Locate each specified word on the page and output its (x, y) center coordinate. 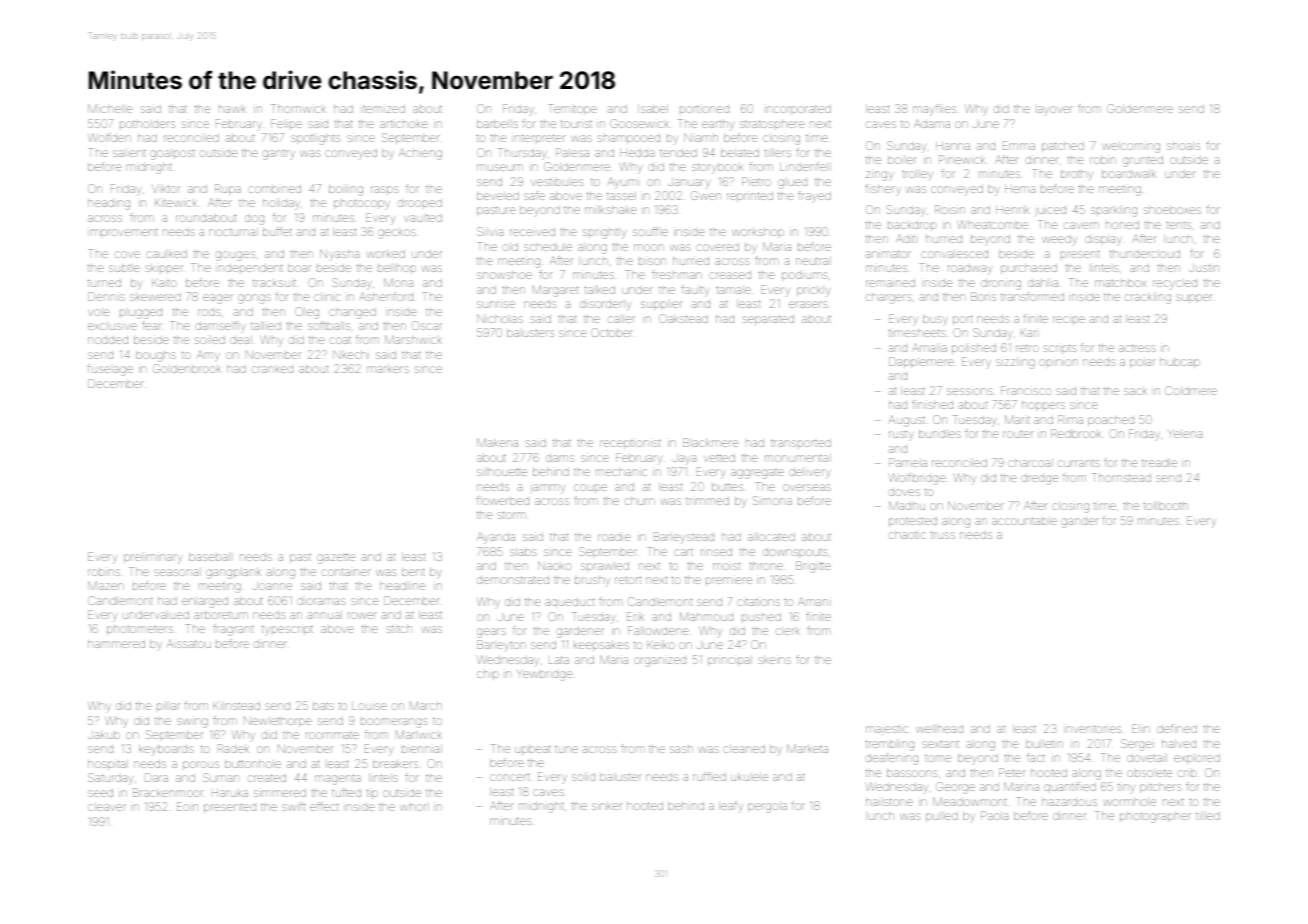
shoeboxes (1172, 210)
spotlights (316, 139)
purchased (1029, 269)
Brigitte (813, 567)
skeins (774, 660)
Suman (221, 777)
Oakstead (683, 318)
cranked (272, 369)
